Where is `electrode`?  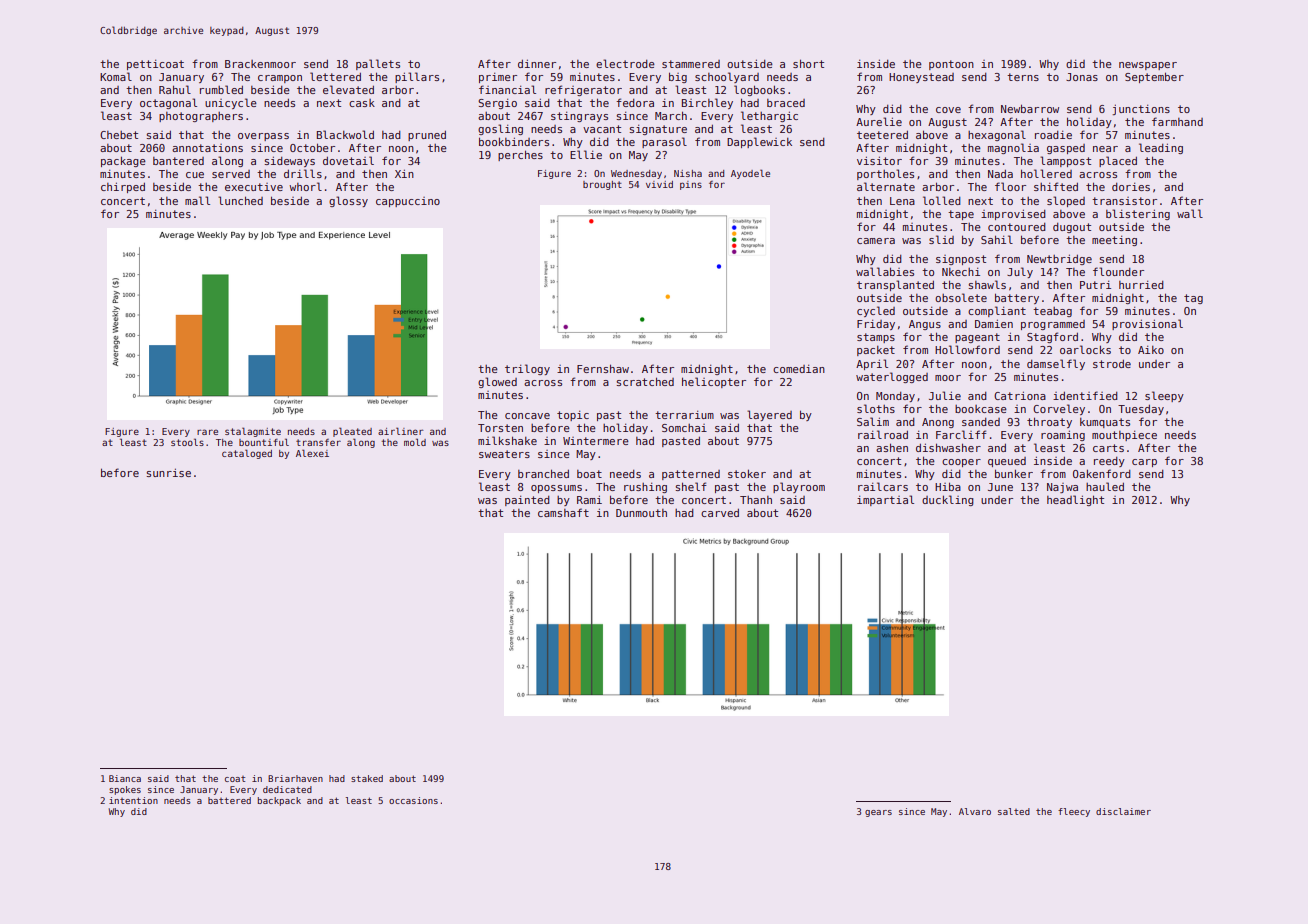 electrode is located at coordinates (625, 63).
